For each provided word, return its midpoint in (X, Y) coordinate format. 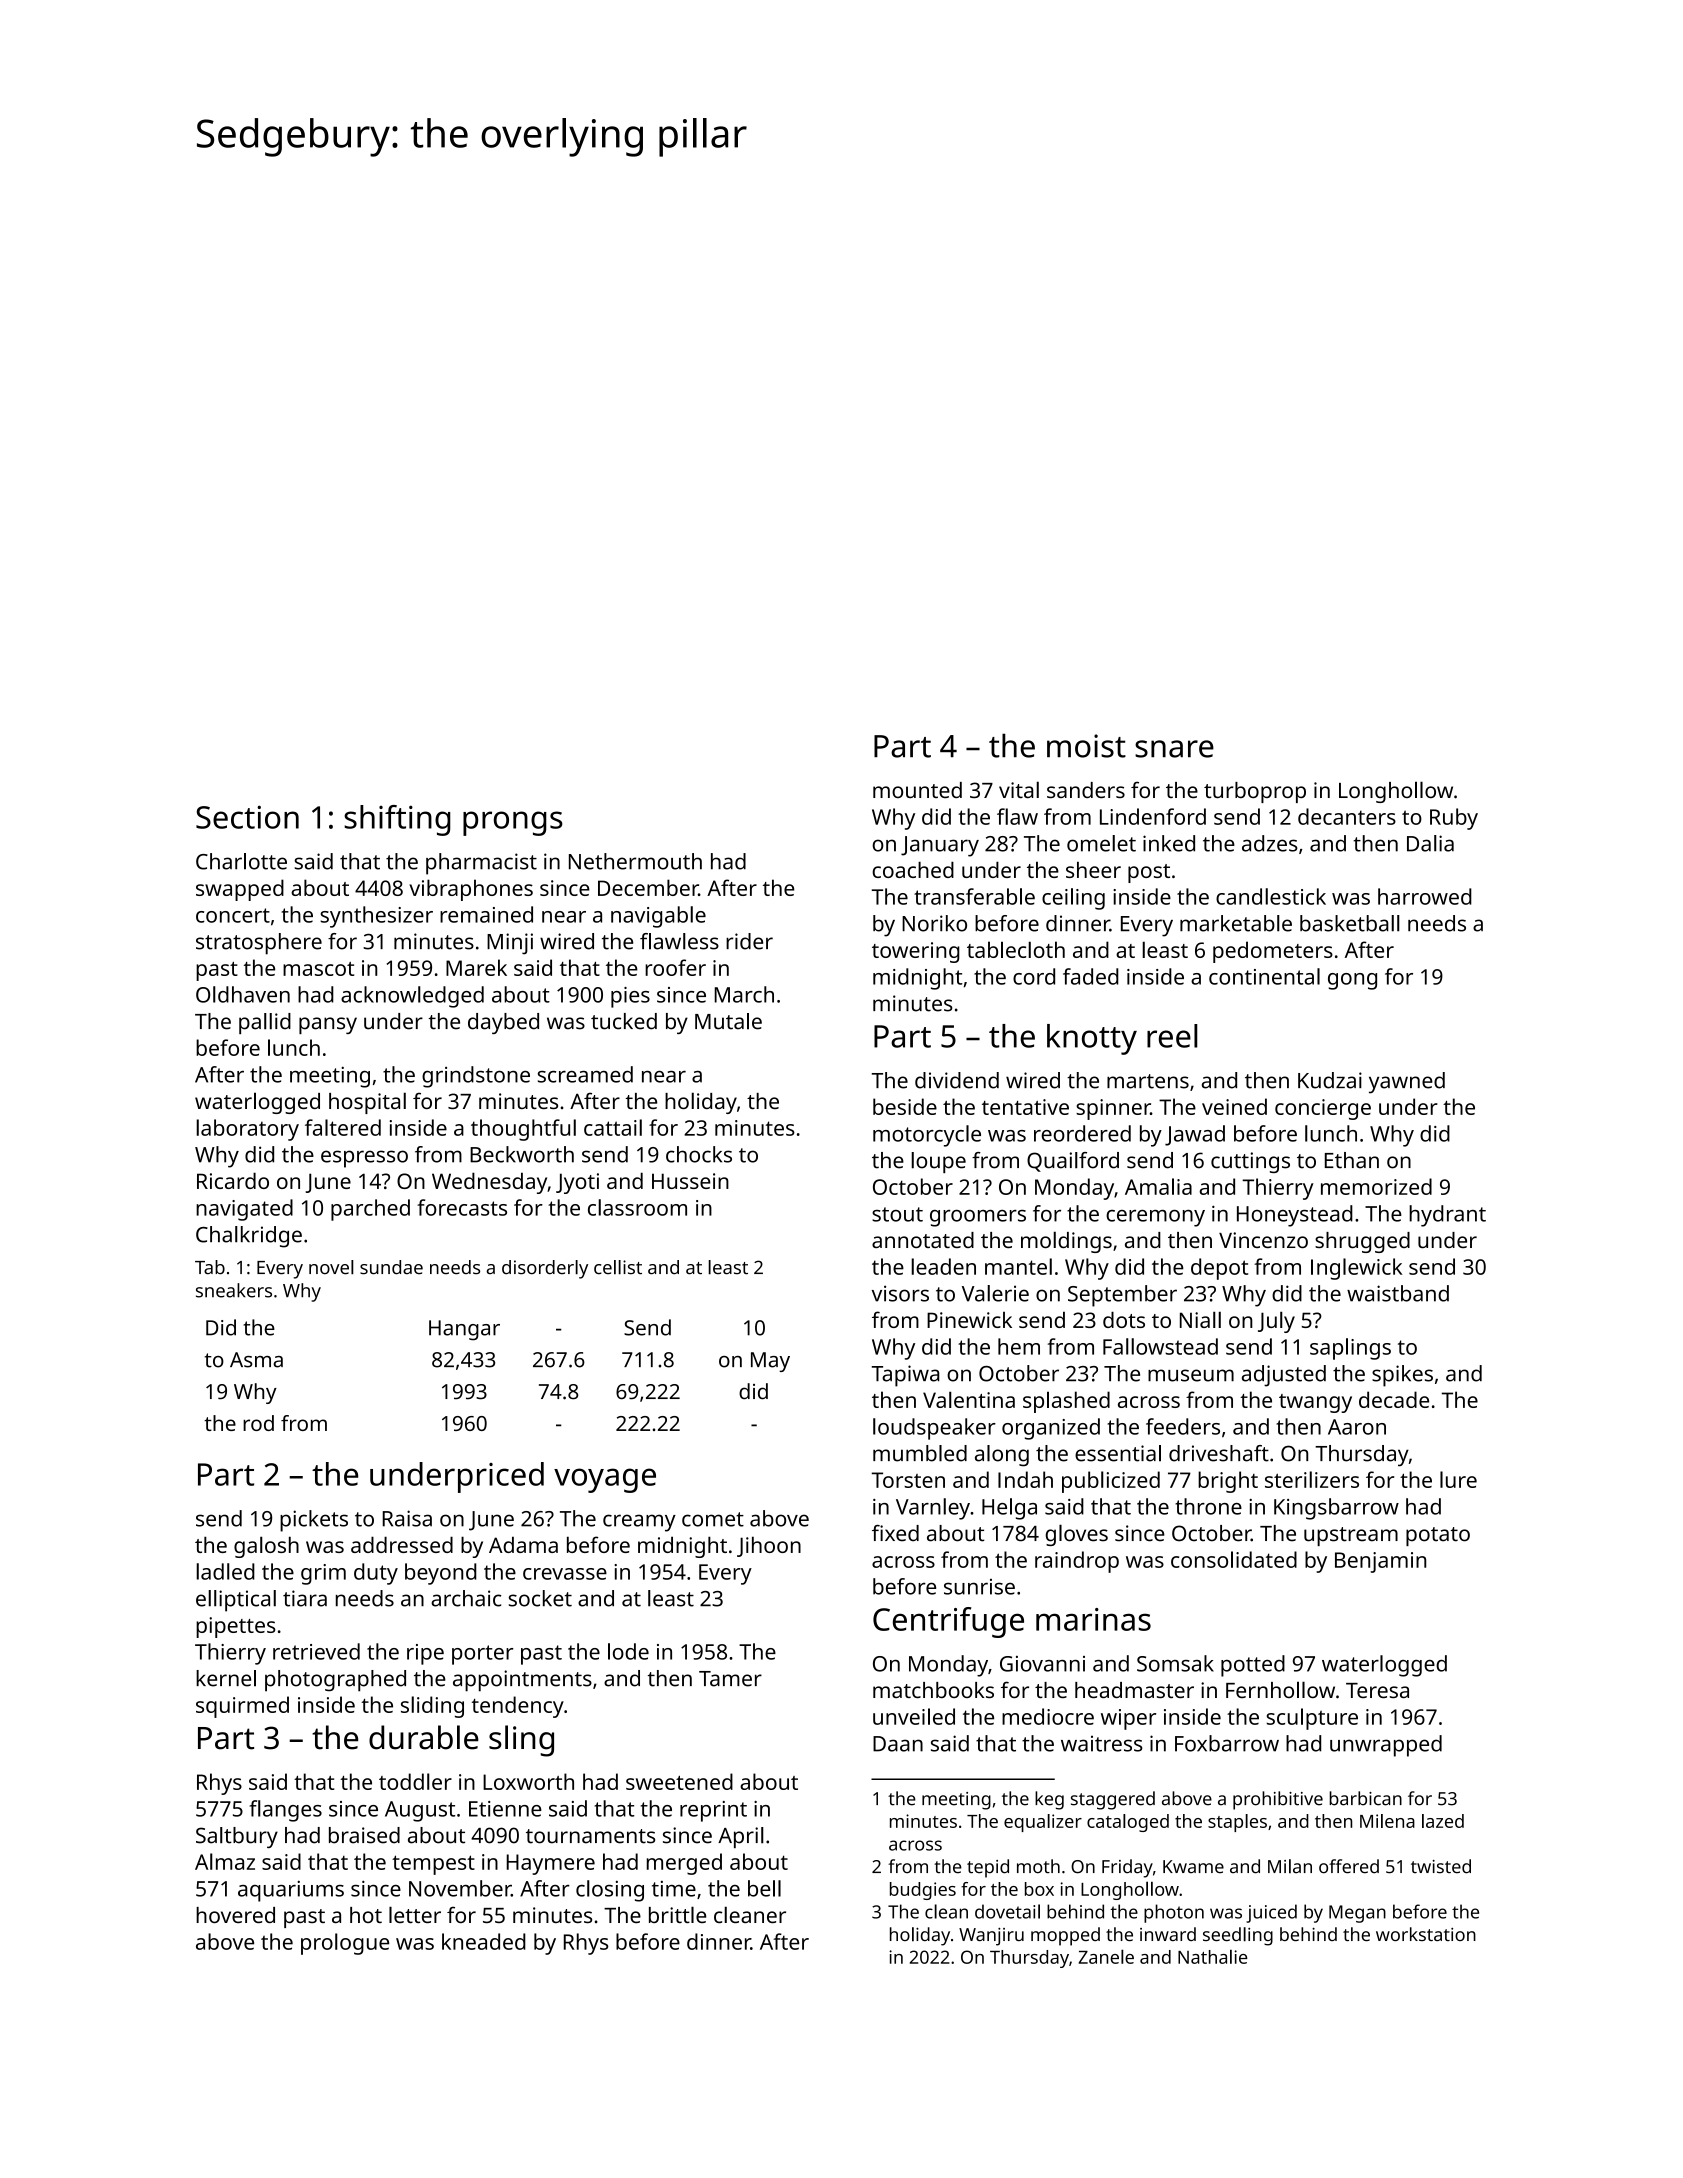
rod (258, 1423)
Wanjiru (991, 1937)
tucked (624, 1021)
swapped (240, 890)
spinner (1113, 1109)
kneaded (484, 1941)
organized (1051, 1429)
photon (1174, 1913)
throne (1208, 1506)
